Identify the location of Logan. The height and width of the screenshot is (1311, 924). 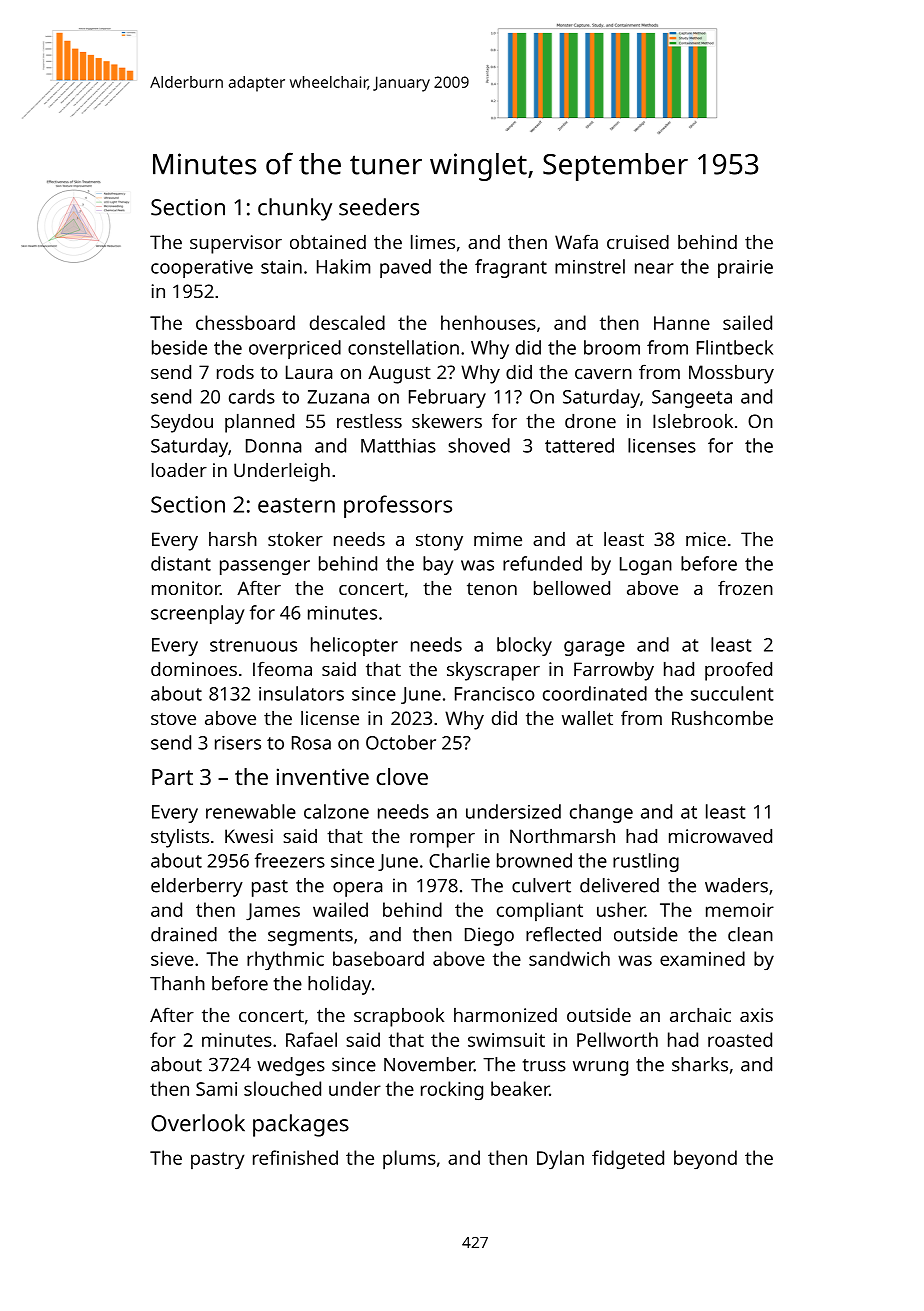
(646, 566).
